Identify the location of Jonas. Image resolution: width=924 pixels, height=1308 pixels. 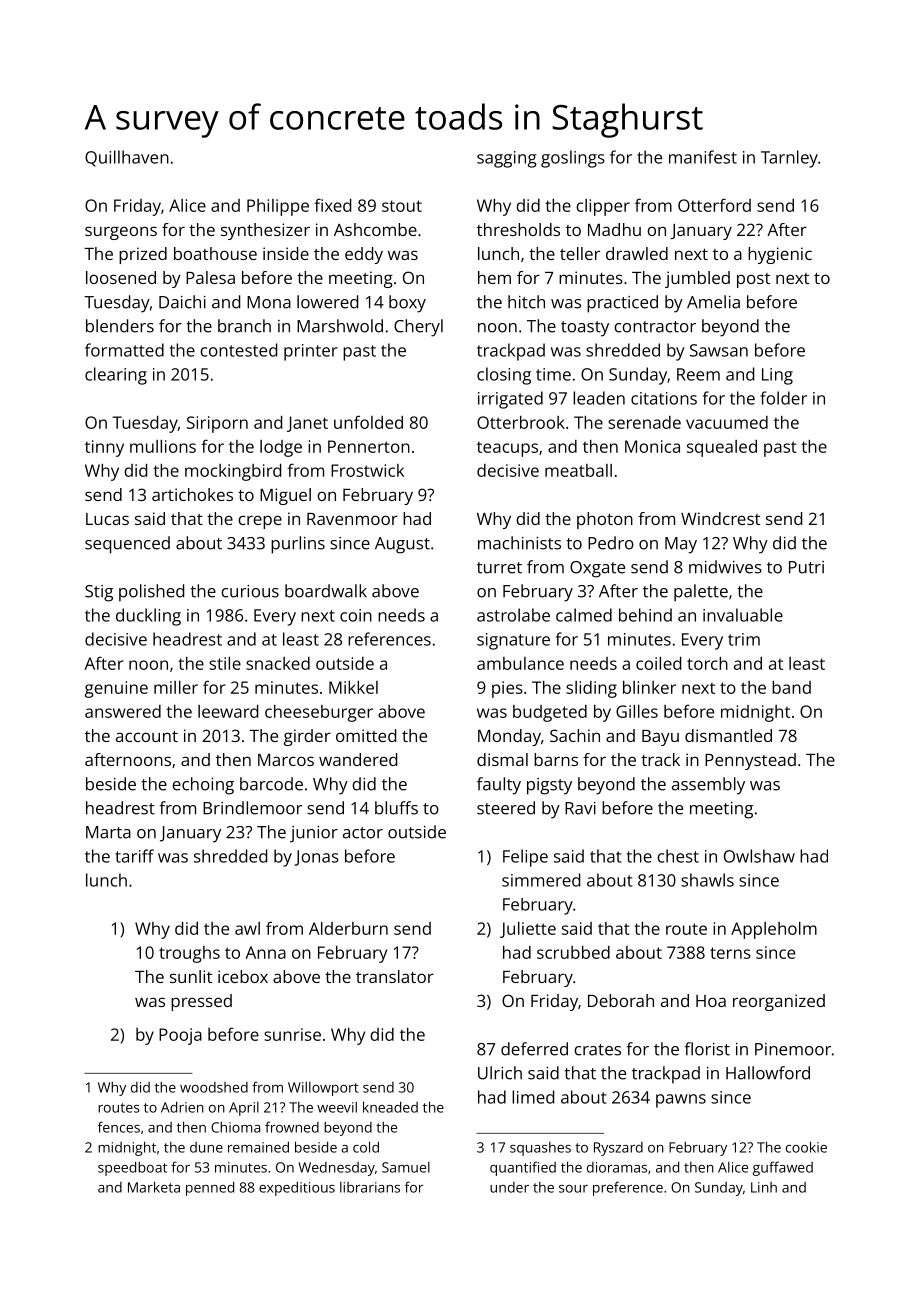
(316, 858).
